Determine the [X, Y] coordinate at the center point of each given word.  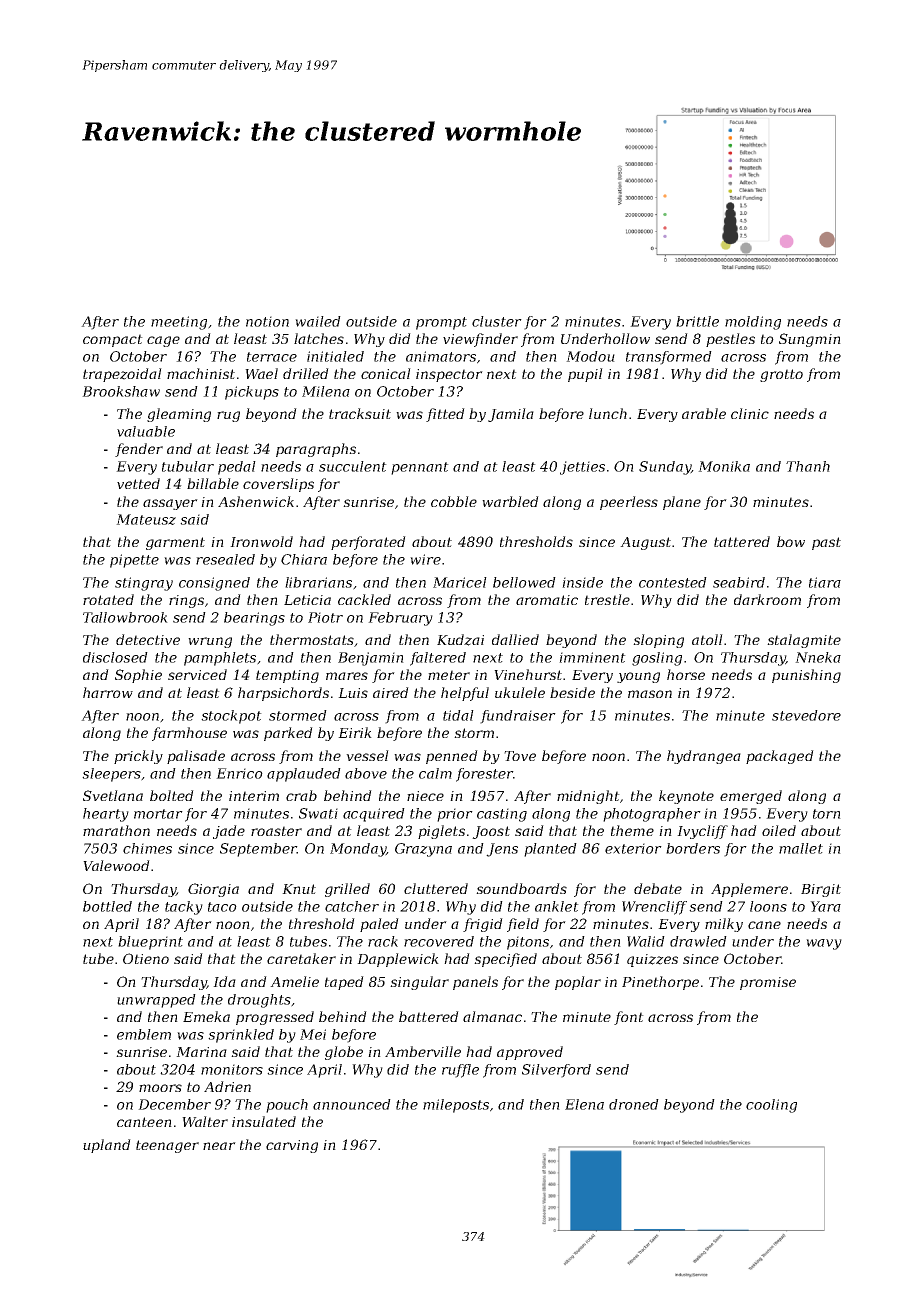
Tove [520, 756]
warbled [510, 501]
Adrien [227, 1086]
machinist [201, 373]
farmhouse [189, 734]
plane [682, 503]
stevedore [806, 715]
